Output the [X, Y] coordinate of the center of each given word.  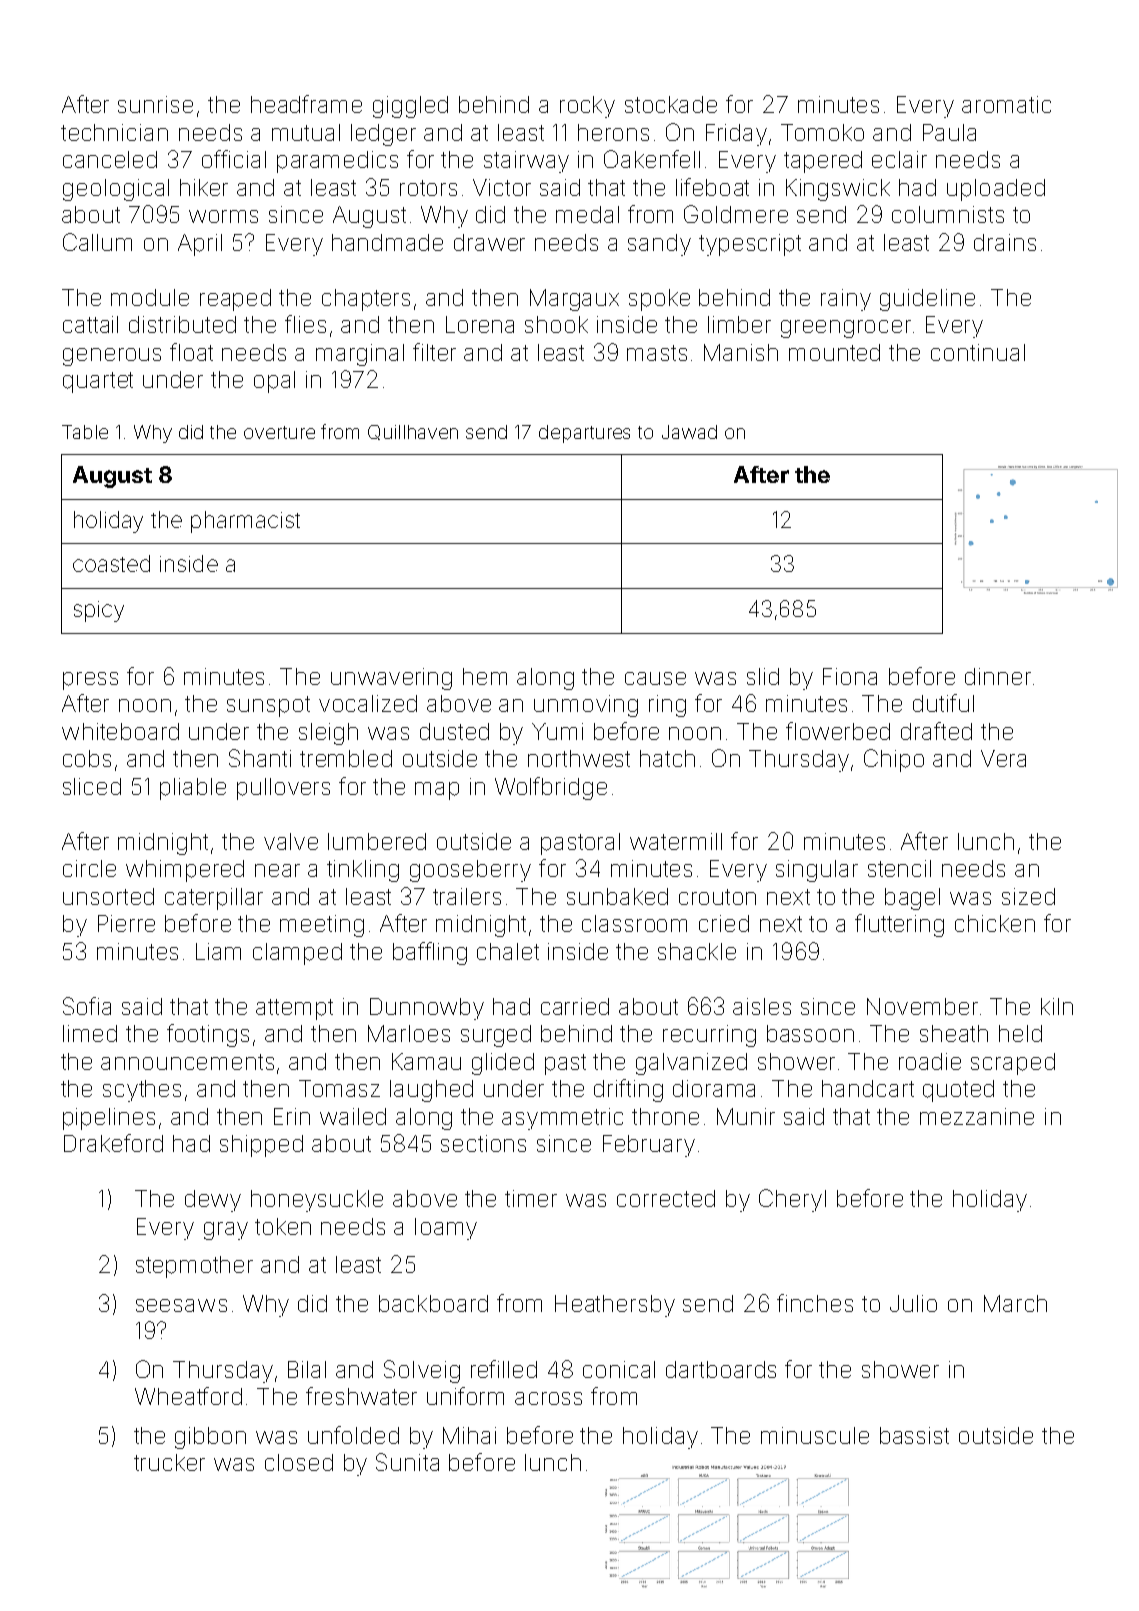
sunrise [155, 104]
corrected [666, 1198]
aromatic [1006, 104]
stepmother [194, 1267]
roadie [930, 1061]
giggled [410, 107]
